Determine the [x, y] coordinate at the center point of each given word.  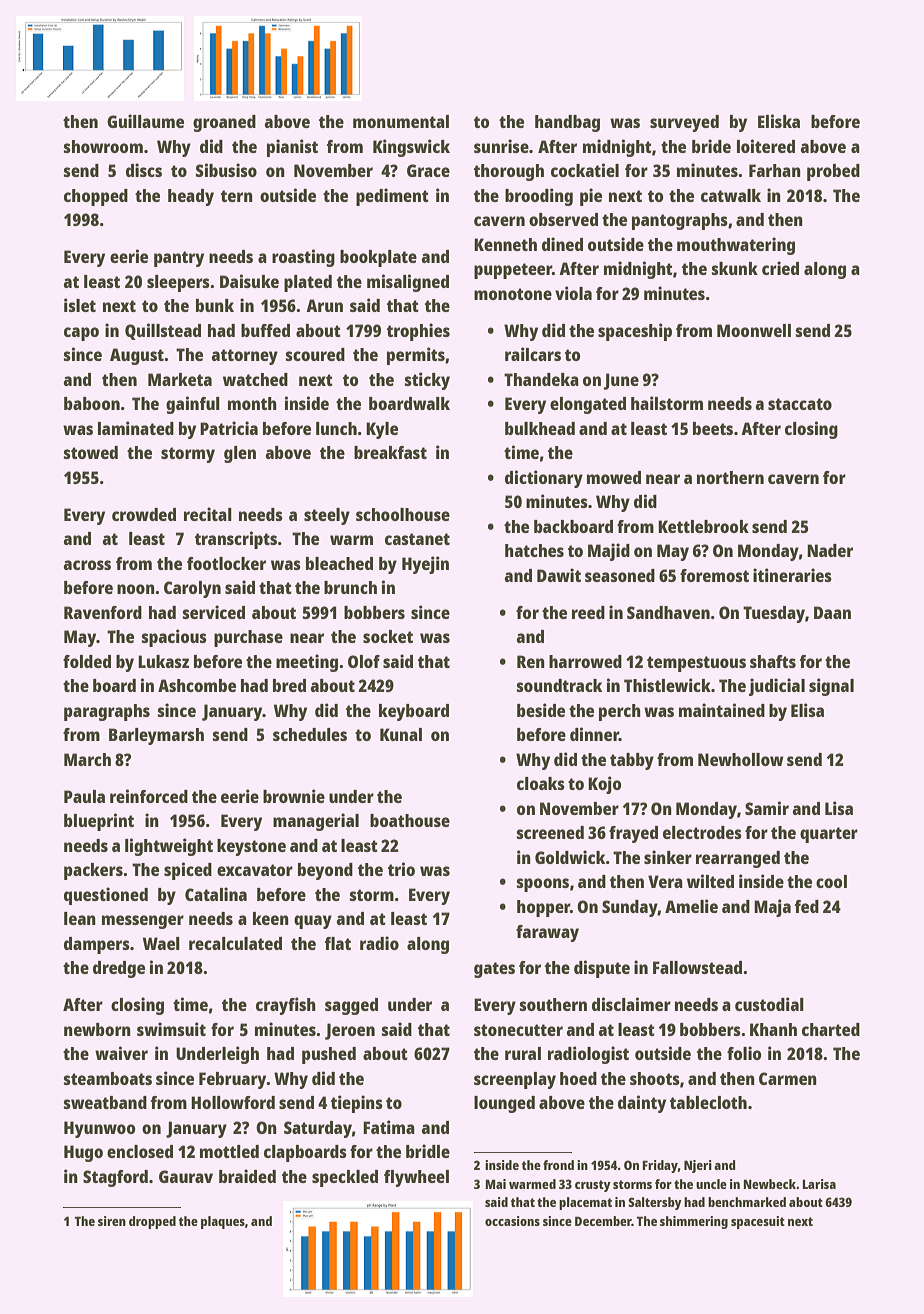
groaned [224, 123]
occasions [512, 1221]
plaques [223, 1222]
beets [713, 428]
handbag [567, 123]
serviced [214, 612]
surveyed [684, 123]
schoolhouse [403, 514]
